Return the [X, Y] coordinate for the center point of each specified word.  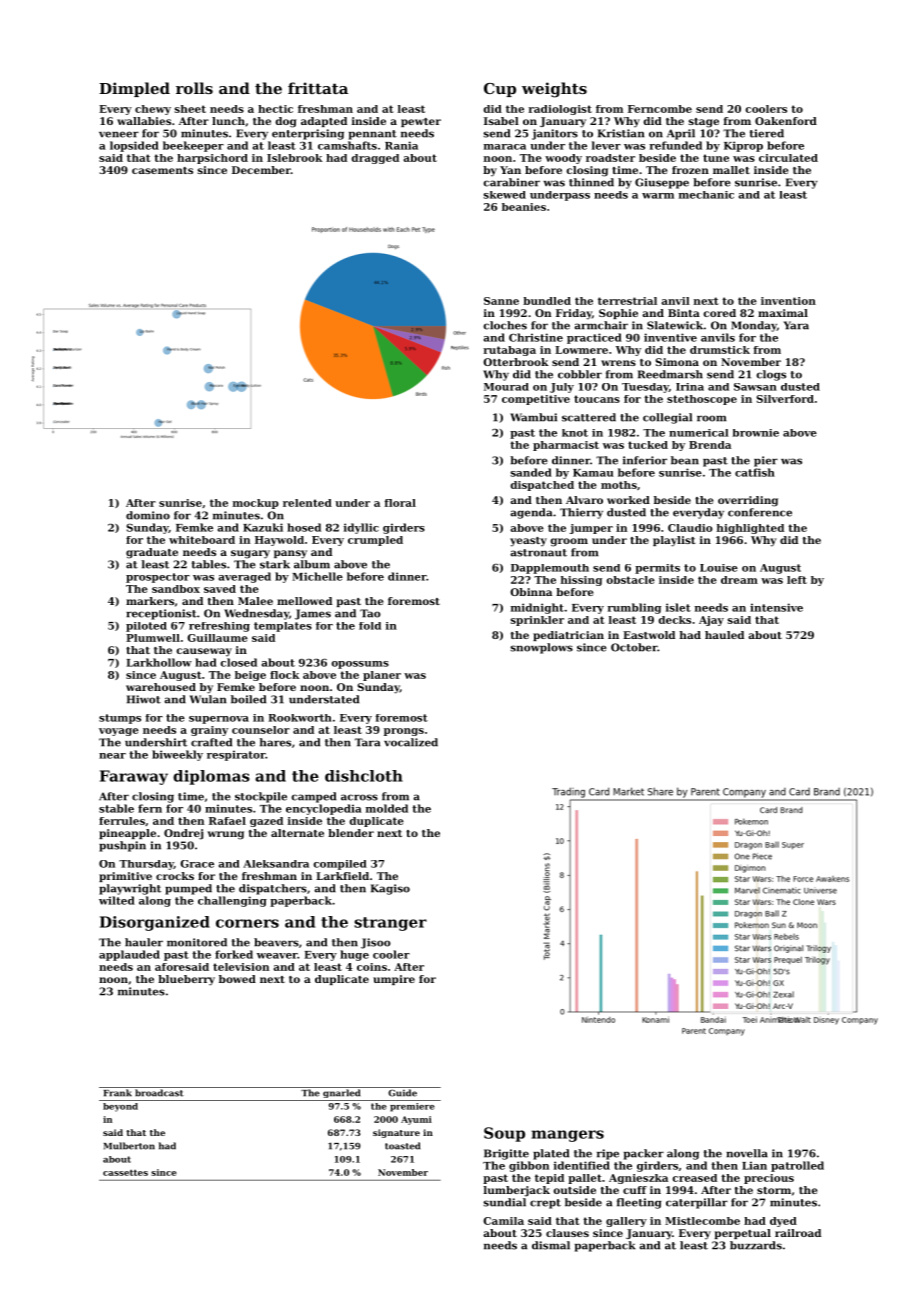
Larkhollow [159, 662]
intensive [776, 607]
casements [162, 170]
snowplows [541, 648]
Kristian [621, 133]
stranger [390, 924]
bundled [547, 301]
